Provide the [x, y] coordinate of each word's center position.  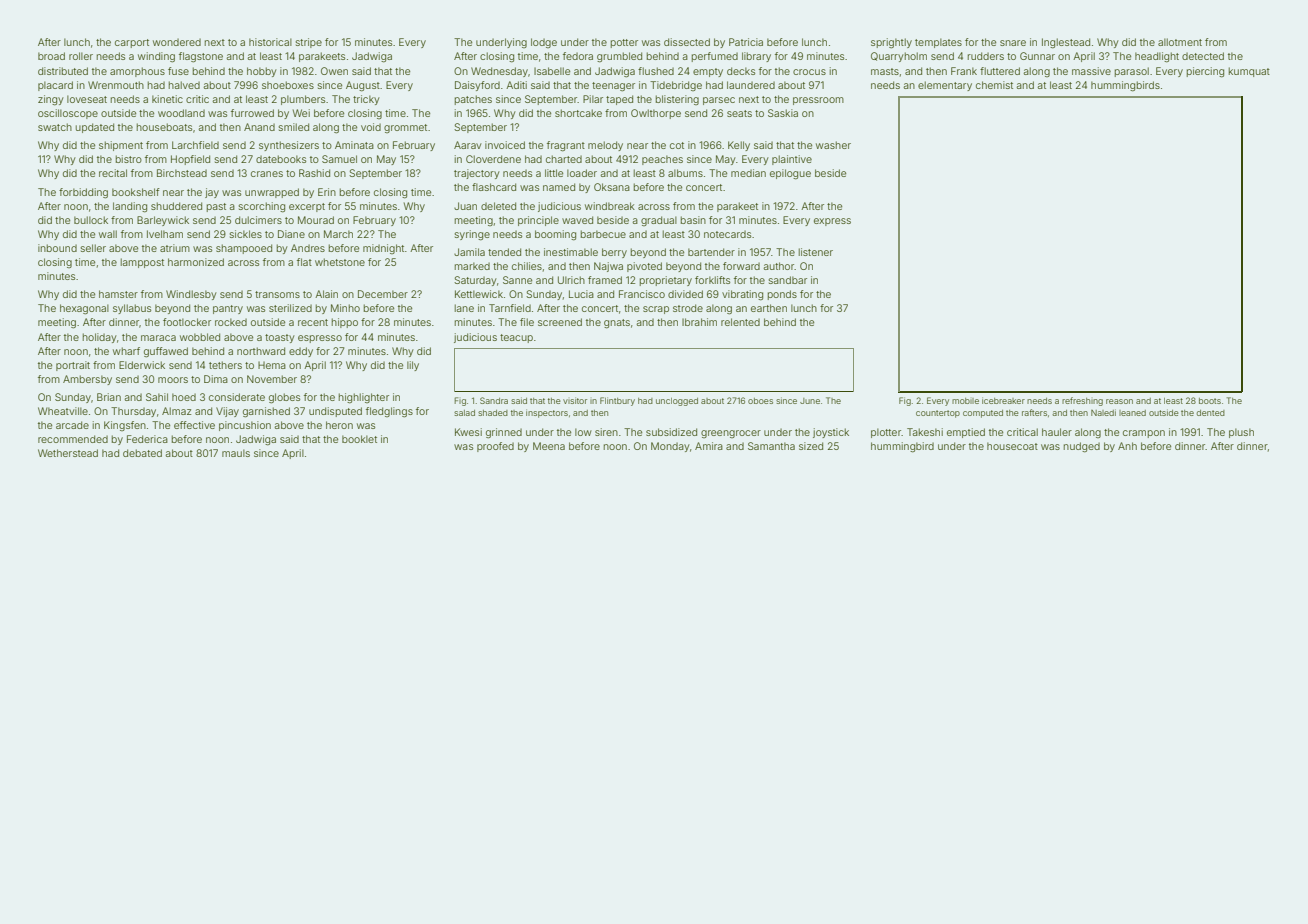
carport [132, 43]
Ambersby [87, 380]
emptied [966, 433]
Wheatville [63, 411]
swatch [55, 127]
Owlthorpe [656, 114]
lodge [544, 43]
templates [938, 43]
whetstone [340, 262]
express [832, 222]
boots [1210, 401]
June [810, 401]
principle [538, 221]
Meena [549, 446]
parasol [1132, 72]
